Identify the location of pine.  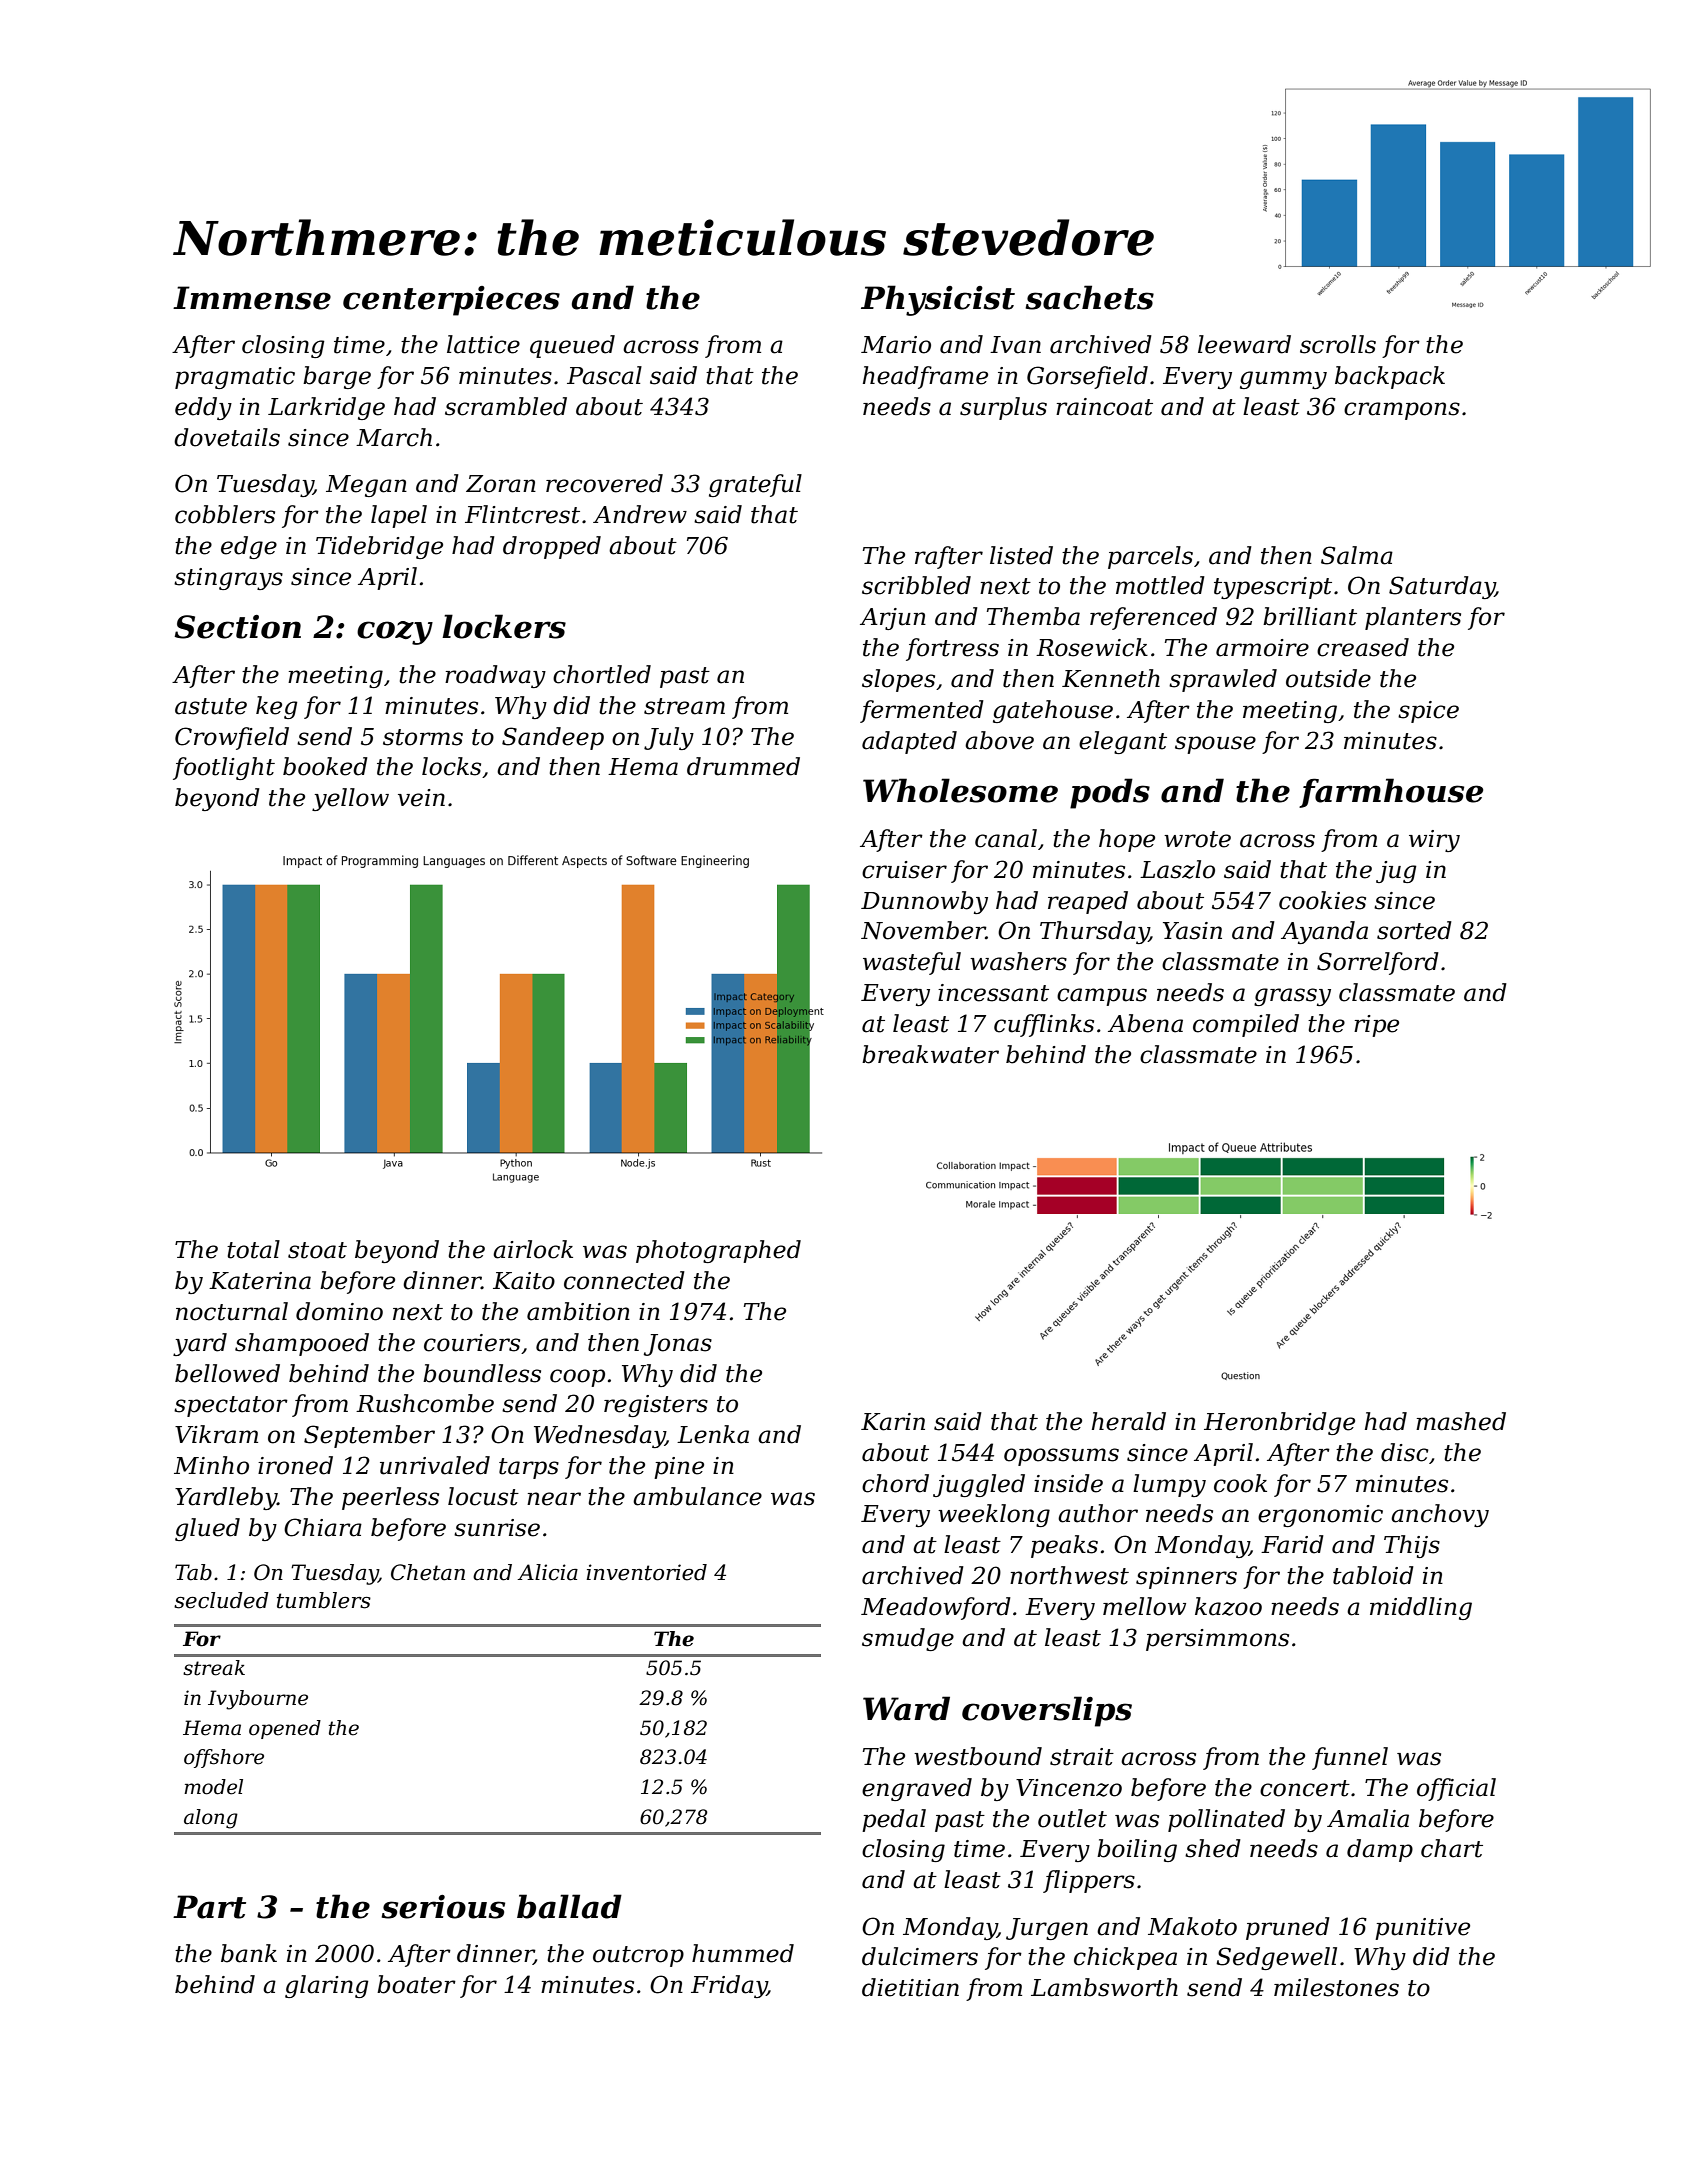
(679, 1468).
